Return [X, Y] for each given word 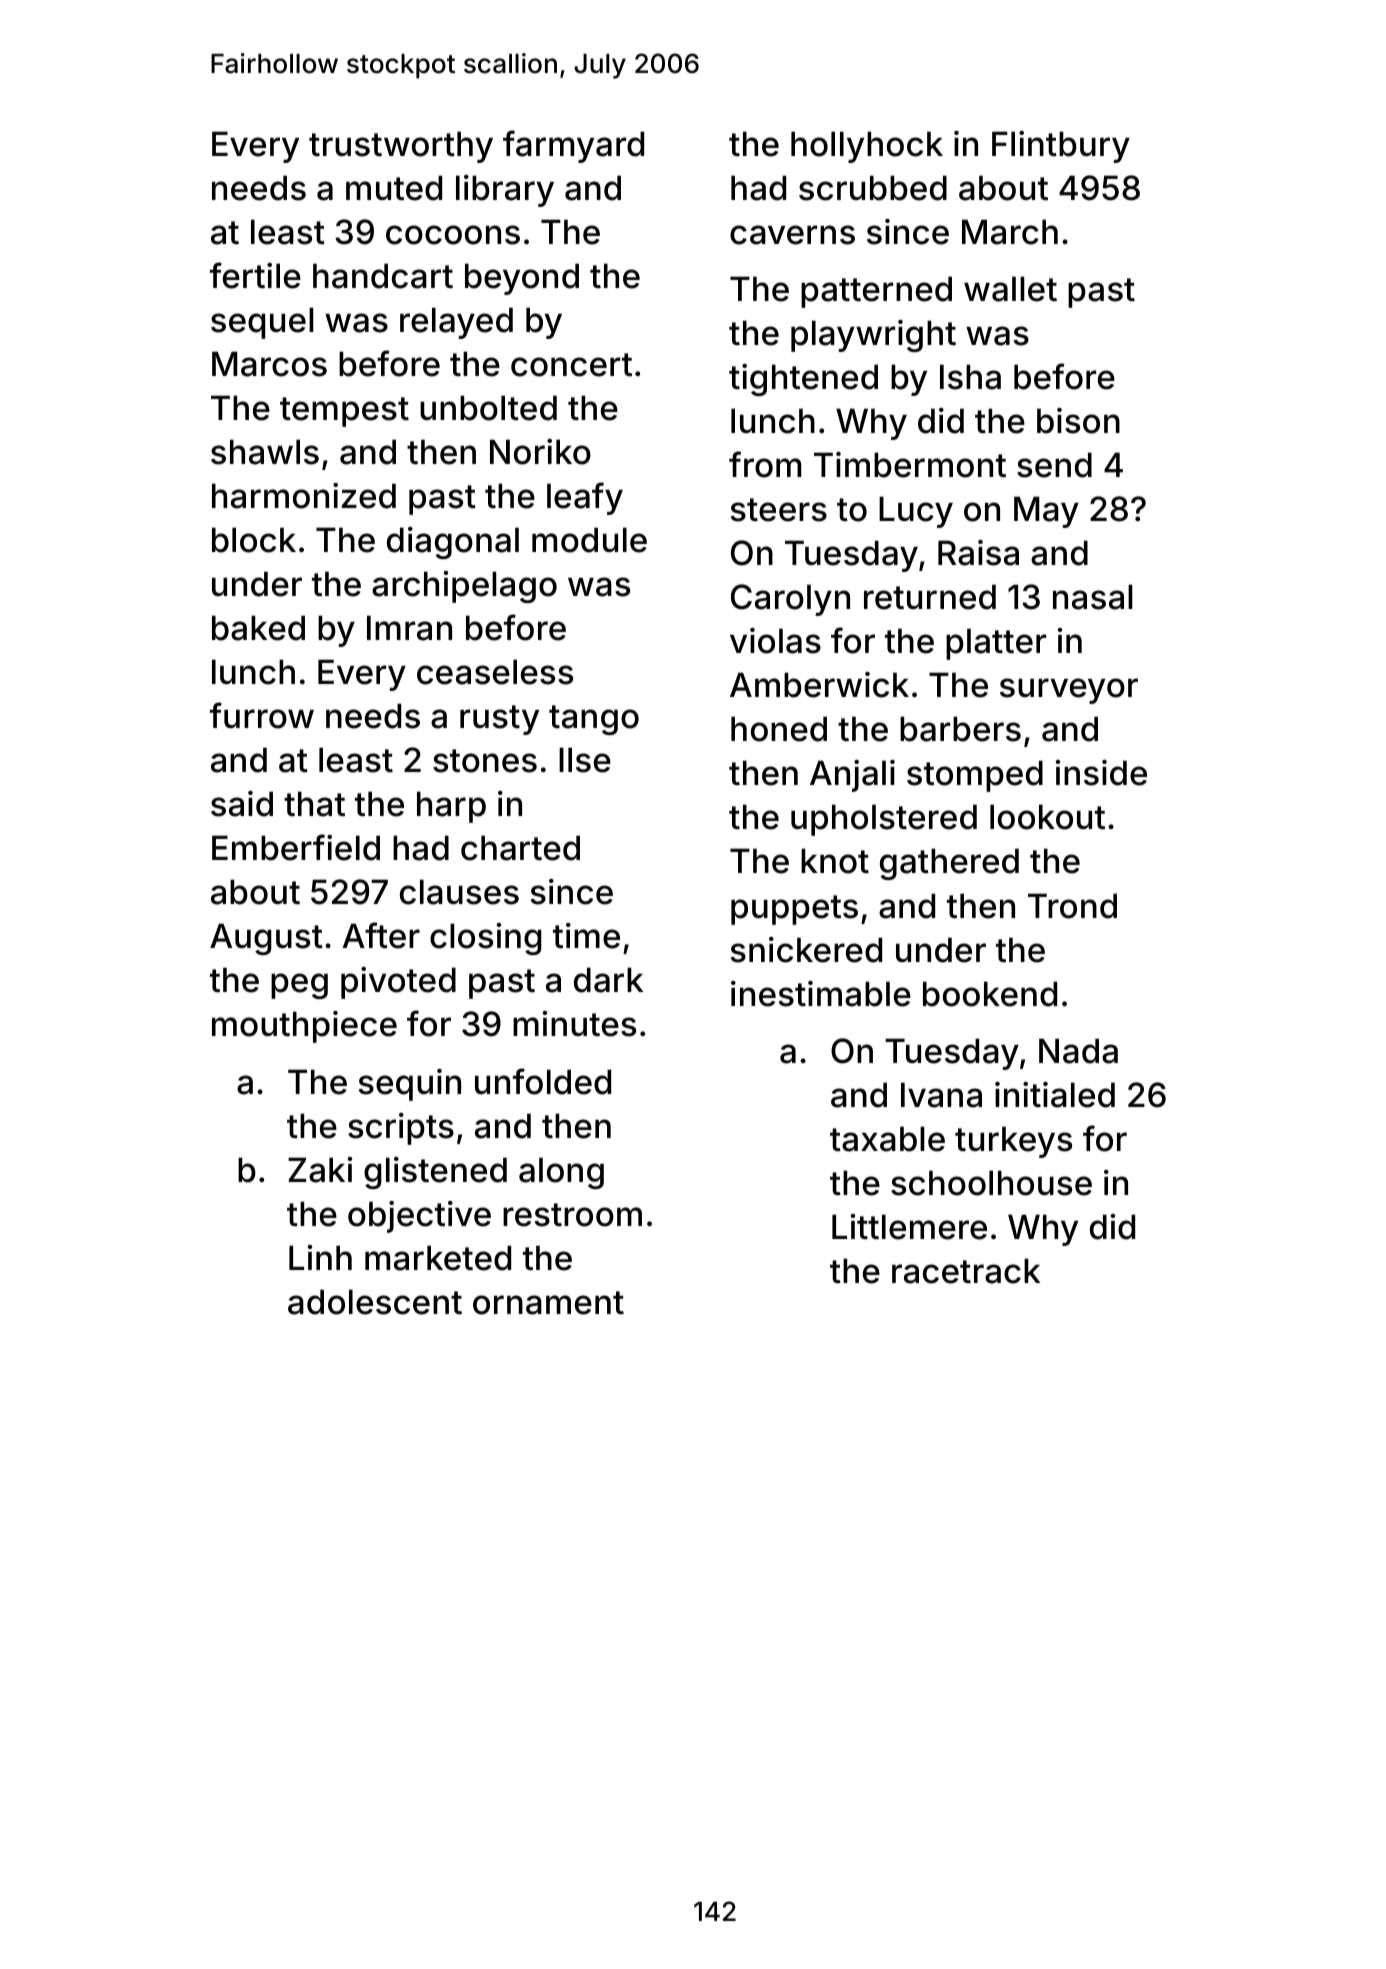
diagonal [453, 543]
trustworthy [401, 147]
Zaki [320, 1170]
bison [1078, 421]
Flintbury [1061, 147]
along [561, 1173]
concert [571, 365]
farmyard [573, 146]
